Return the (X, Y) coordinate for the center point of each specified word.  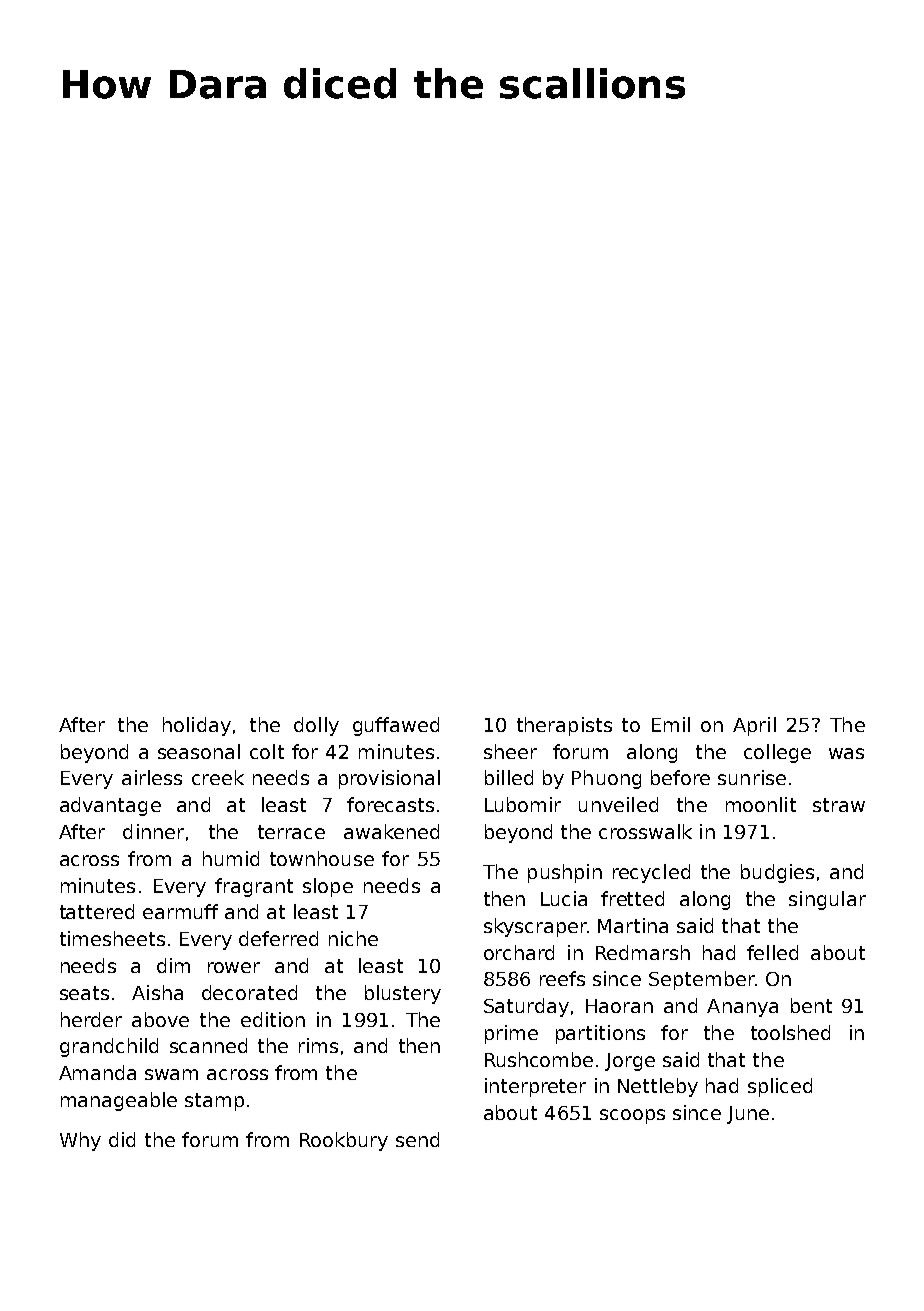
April (754, 726)
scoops (632, 1116)
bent (811, 1005)
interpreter (535, 1087)
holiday (197, 726)
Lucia (564, 898)
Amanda (97, 1072)
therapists (564, 726)
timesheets (112, 938)
